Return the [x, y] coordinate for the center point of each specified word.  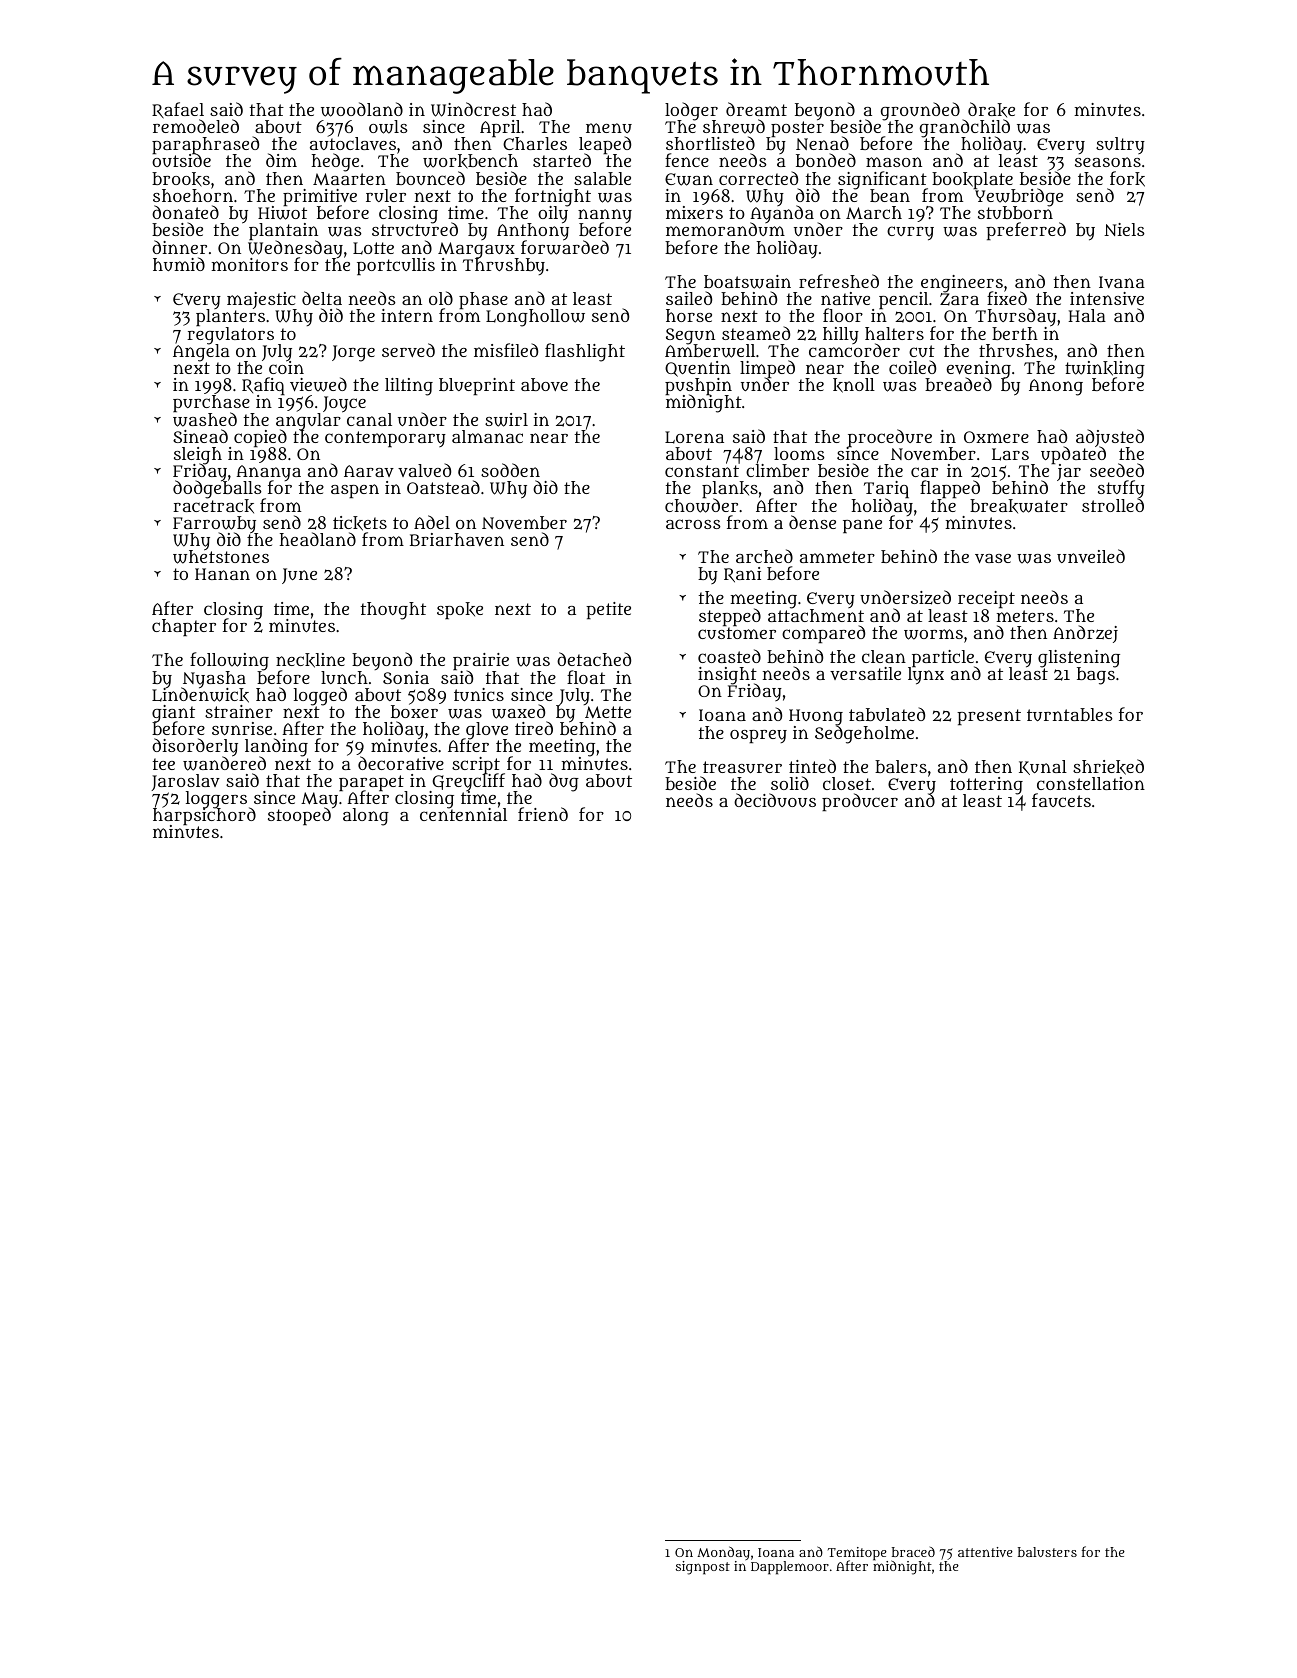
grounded [920, 111]
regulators [230, 335]
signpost [703, 1568]
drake [991, 109]
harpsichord [204, 817]
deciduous [775, 800]
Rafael [178, 110]
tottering [986, 786]
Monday [723, 1553]
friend [543, 814]
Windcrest [473, 109]
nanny [605, 216]
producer [860, 802]
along [366, 817]
